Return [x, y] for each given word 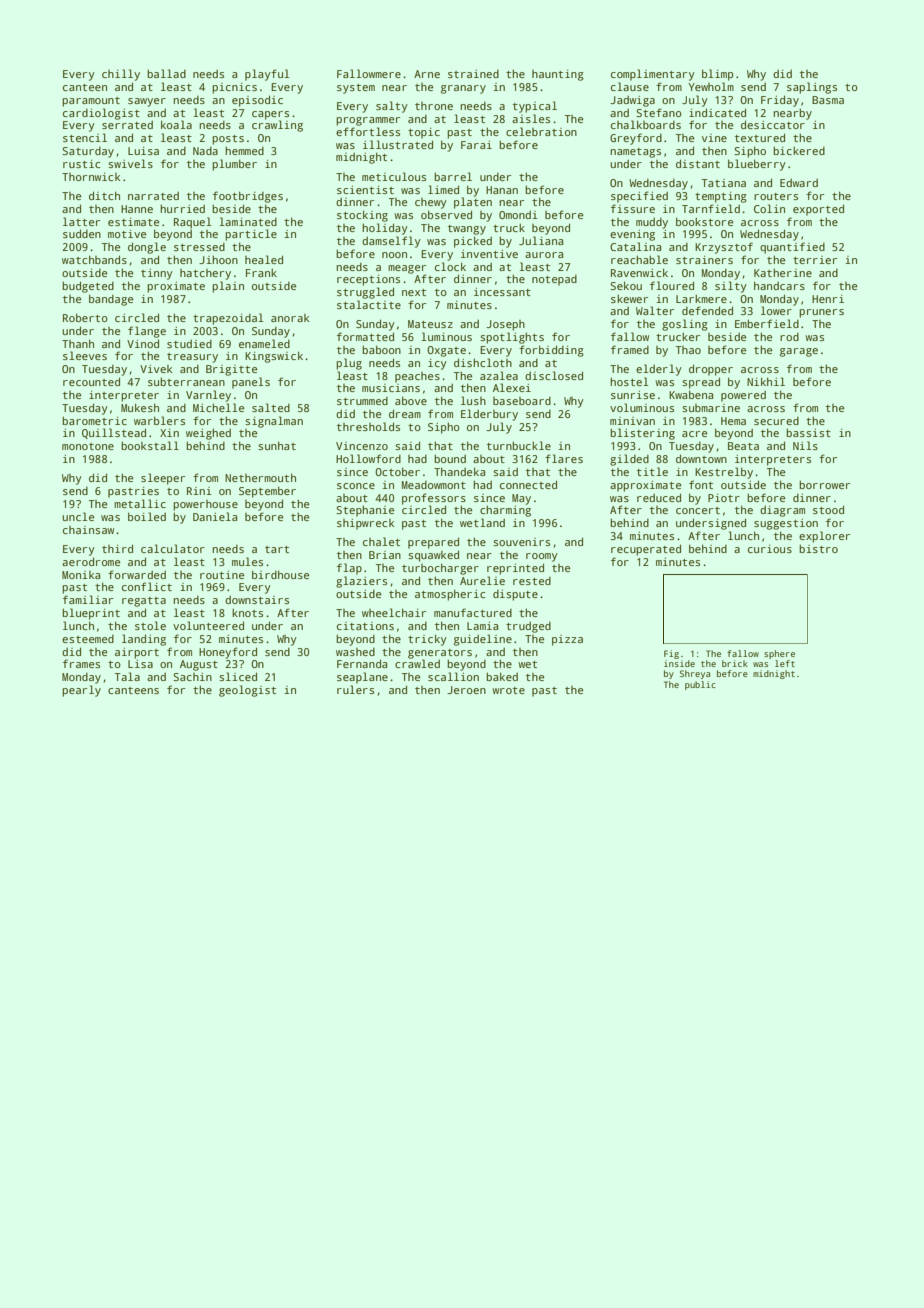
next [414, 292]
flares [564, 458]
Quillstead [114, 433]
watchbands [94, 259]
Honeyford [228, 653]
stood [828, 509]
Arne [427, 74]
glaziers [361, 582]
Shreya [695, 674]
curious [770, 549]
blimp [717, 75]
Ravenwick [639, 272]
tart [277, 549]
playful [267, 75]
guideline [483, 640]
